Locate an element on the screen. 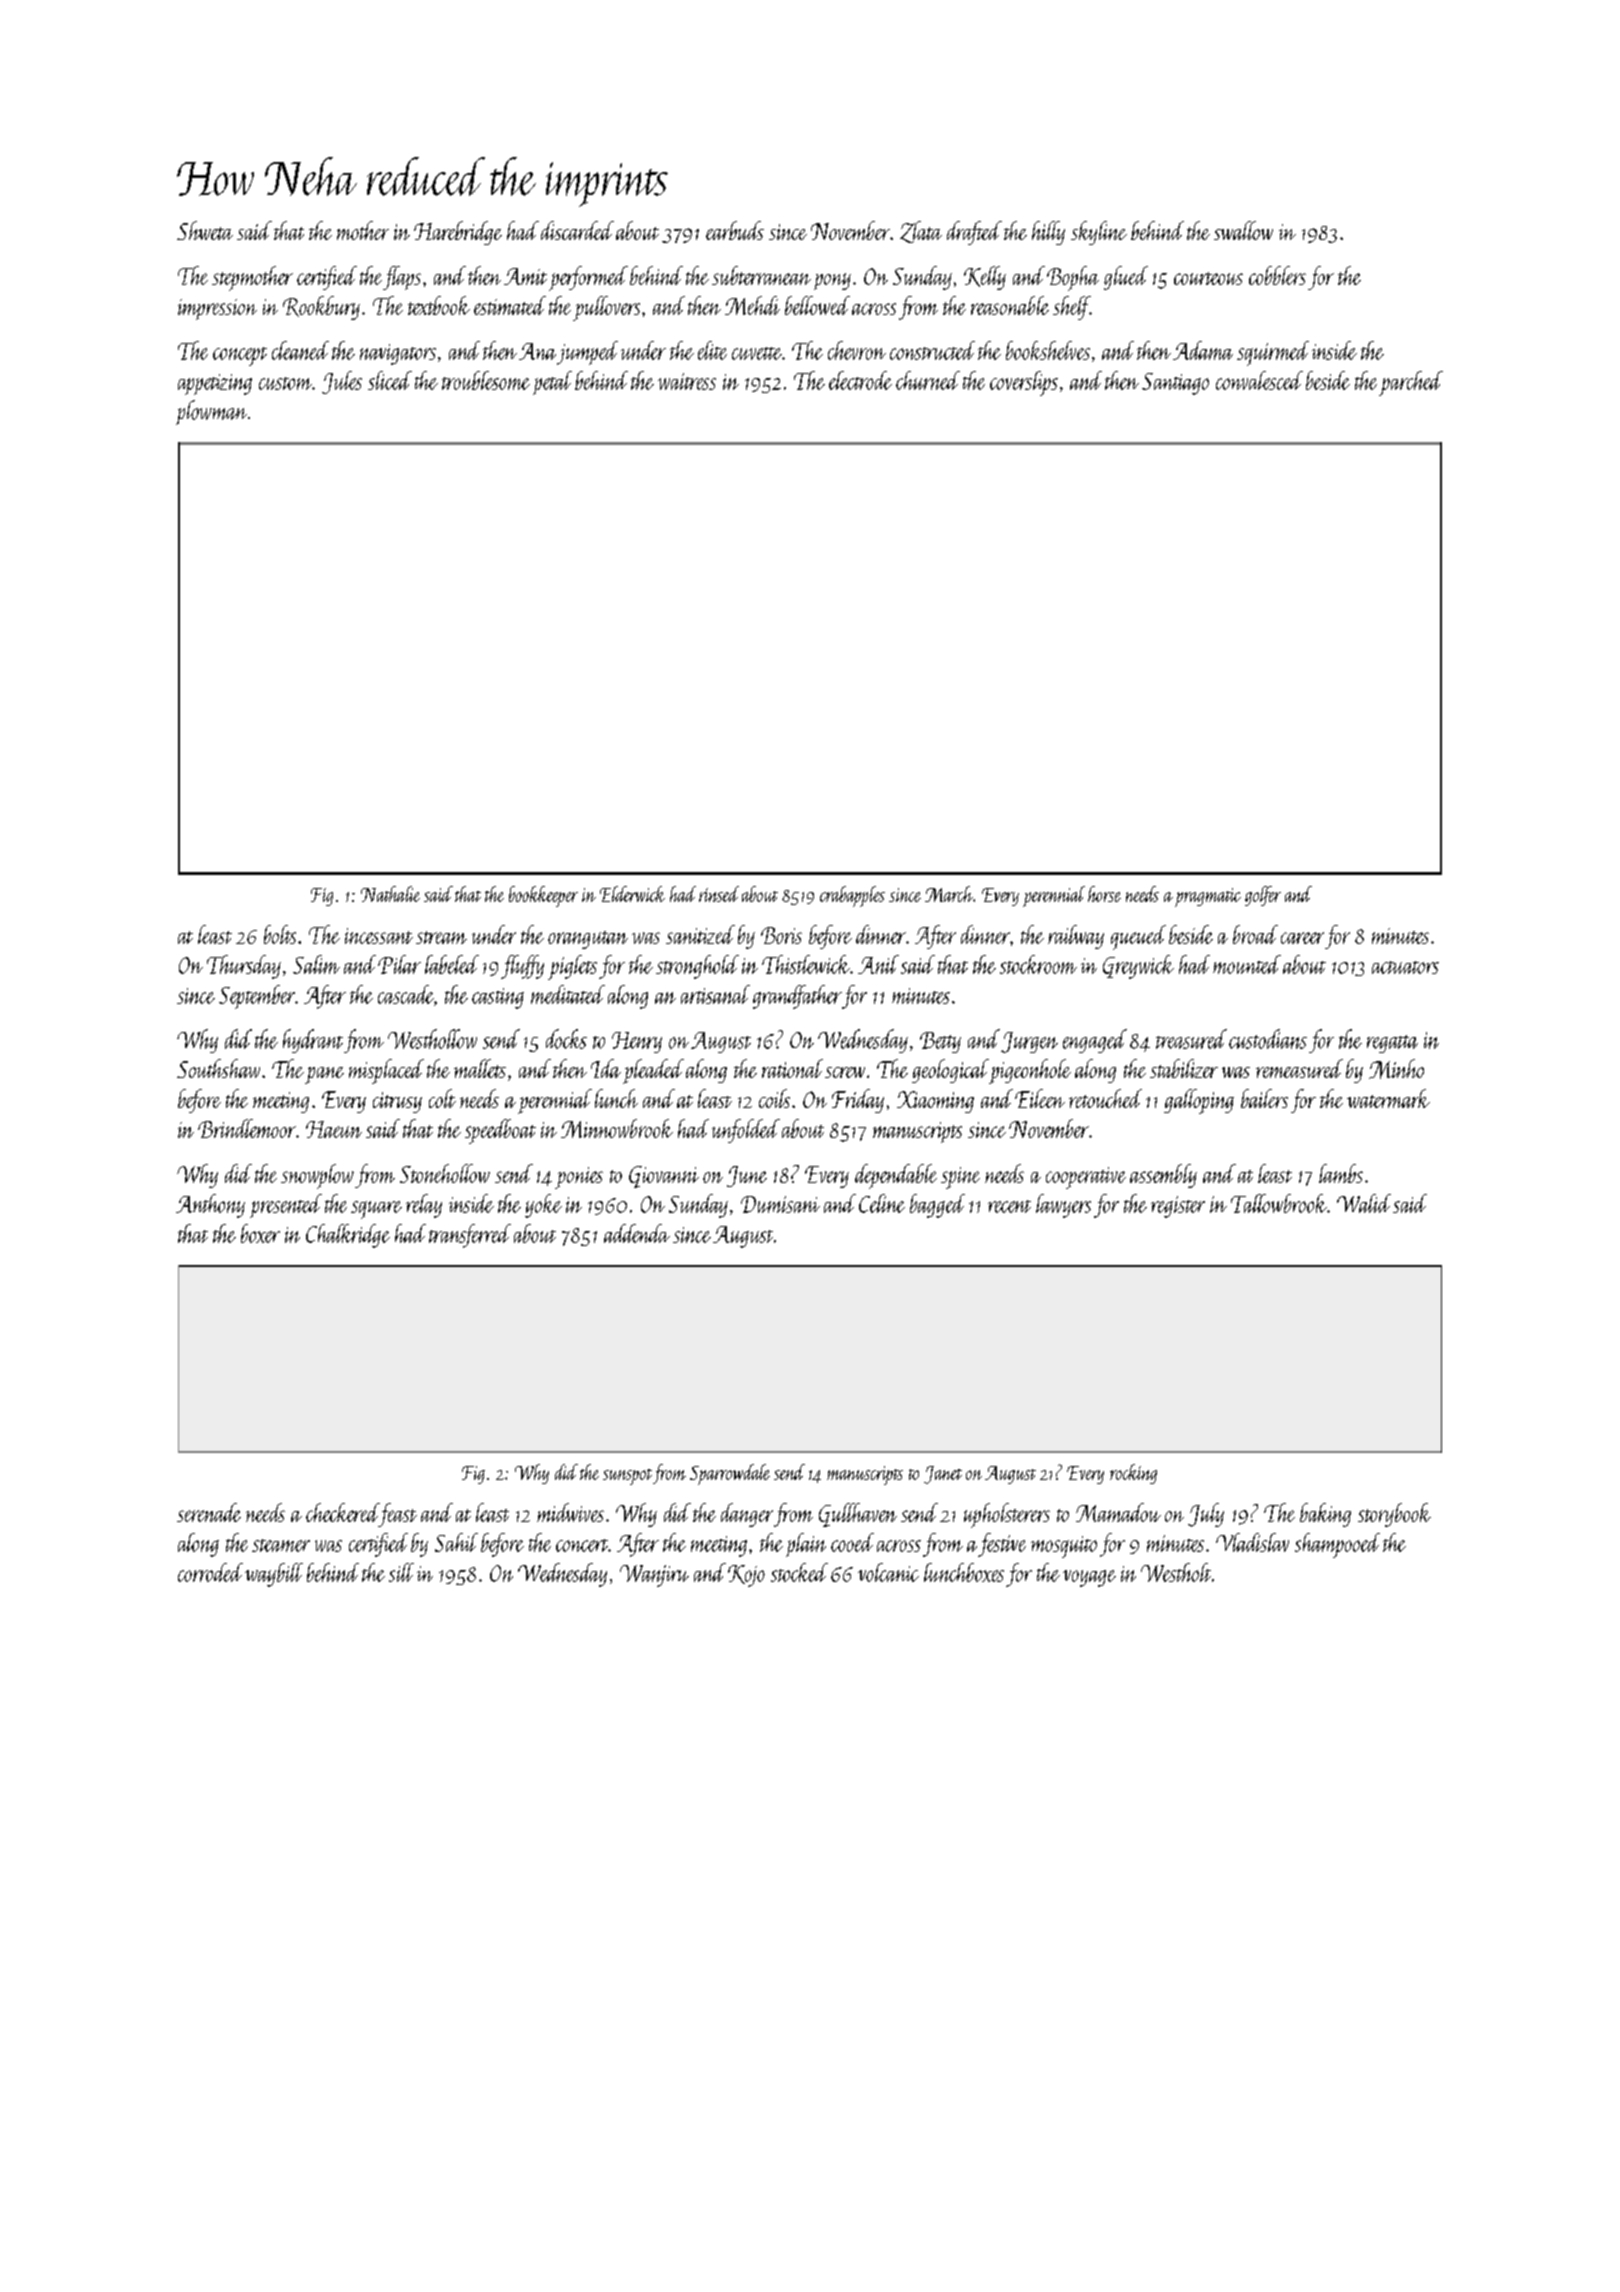 This screenshot has height=2292, width=1620. Adama is located at coordinates (1203, 350).
